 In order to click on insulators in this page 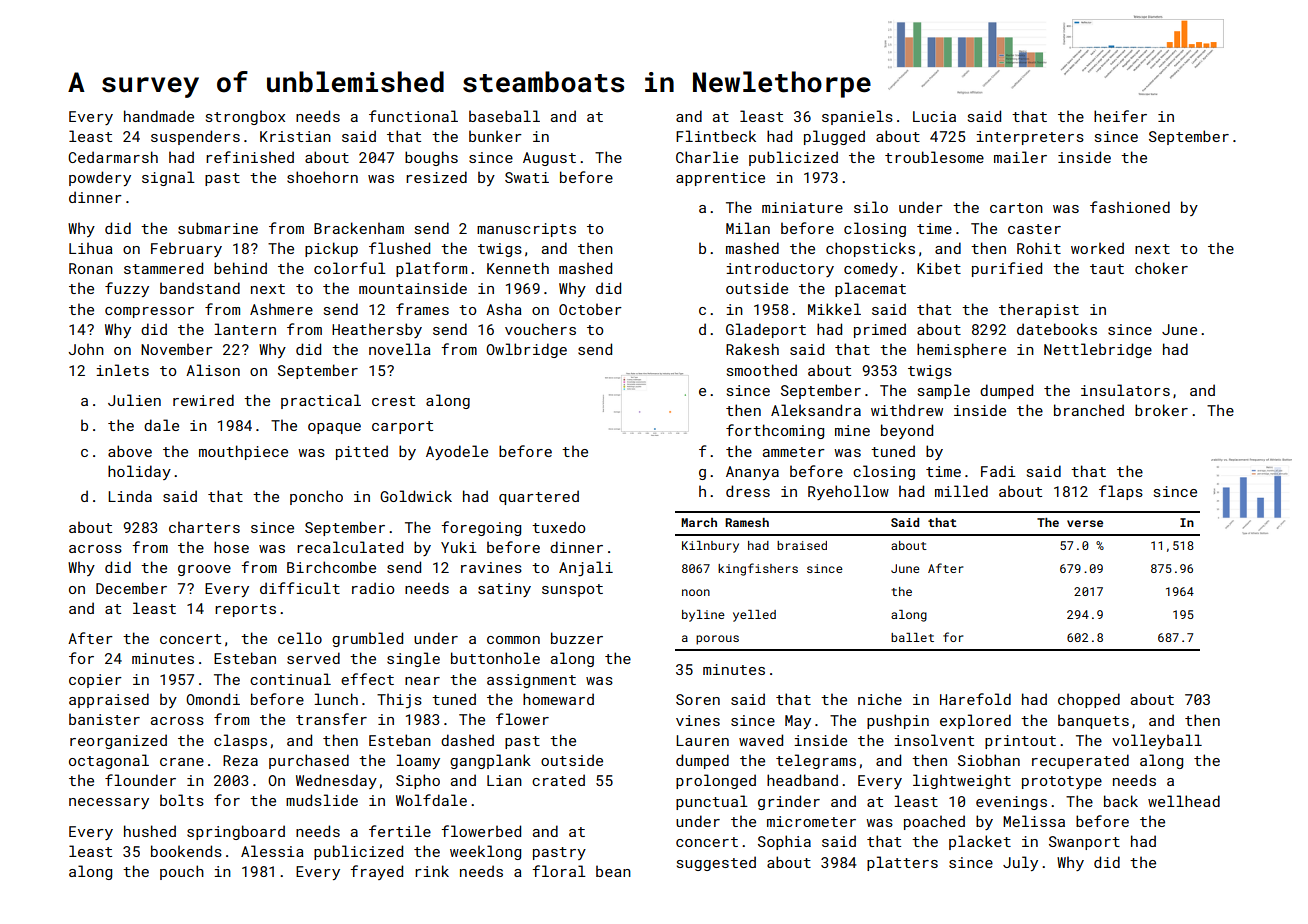, I will do `click(1125, 390)`.
